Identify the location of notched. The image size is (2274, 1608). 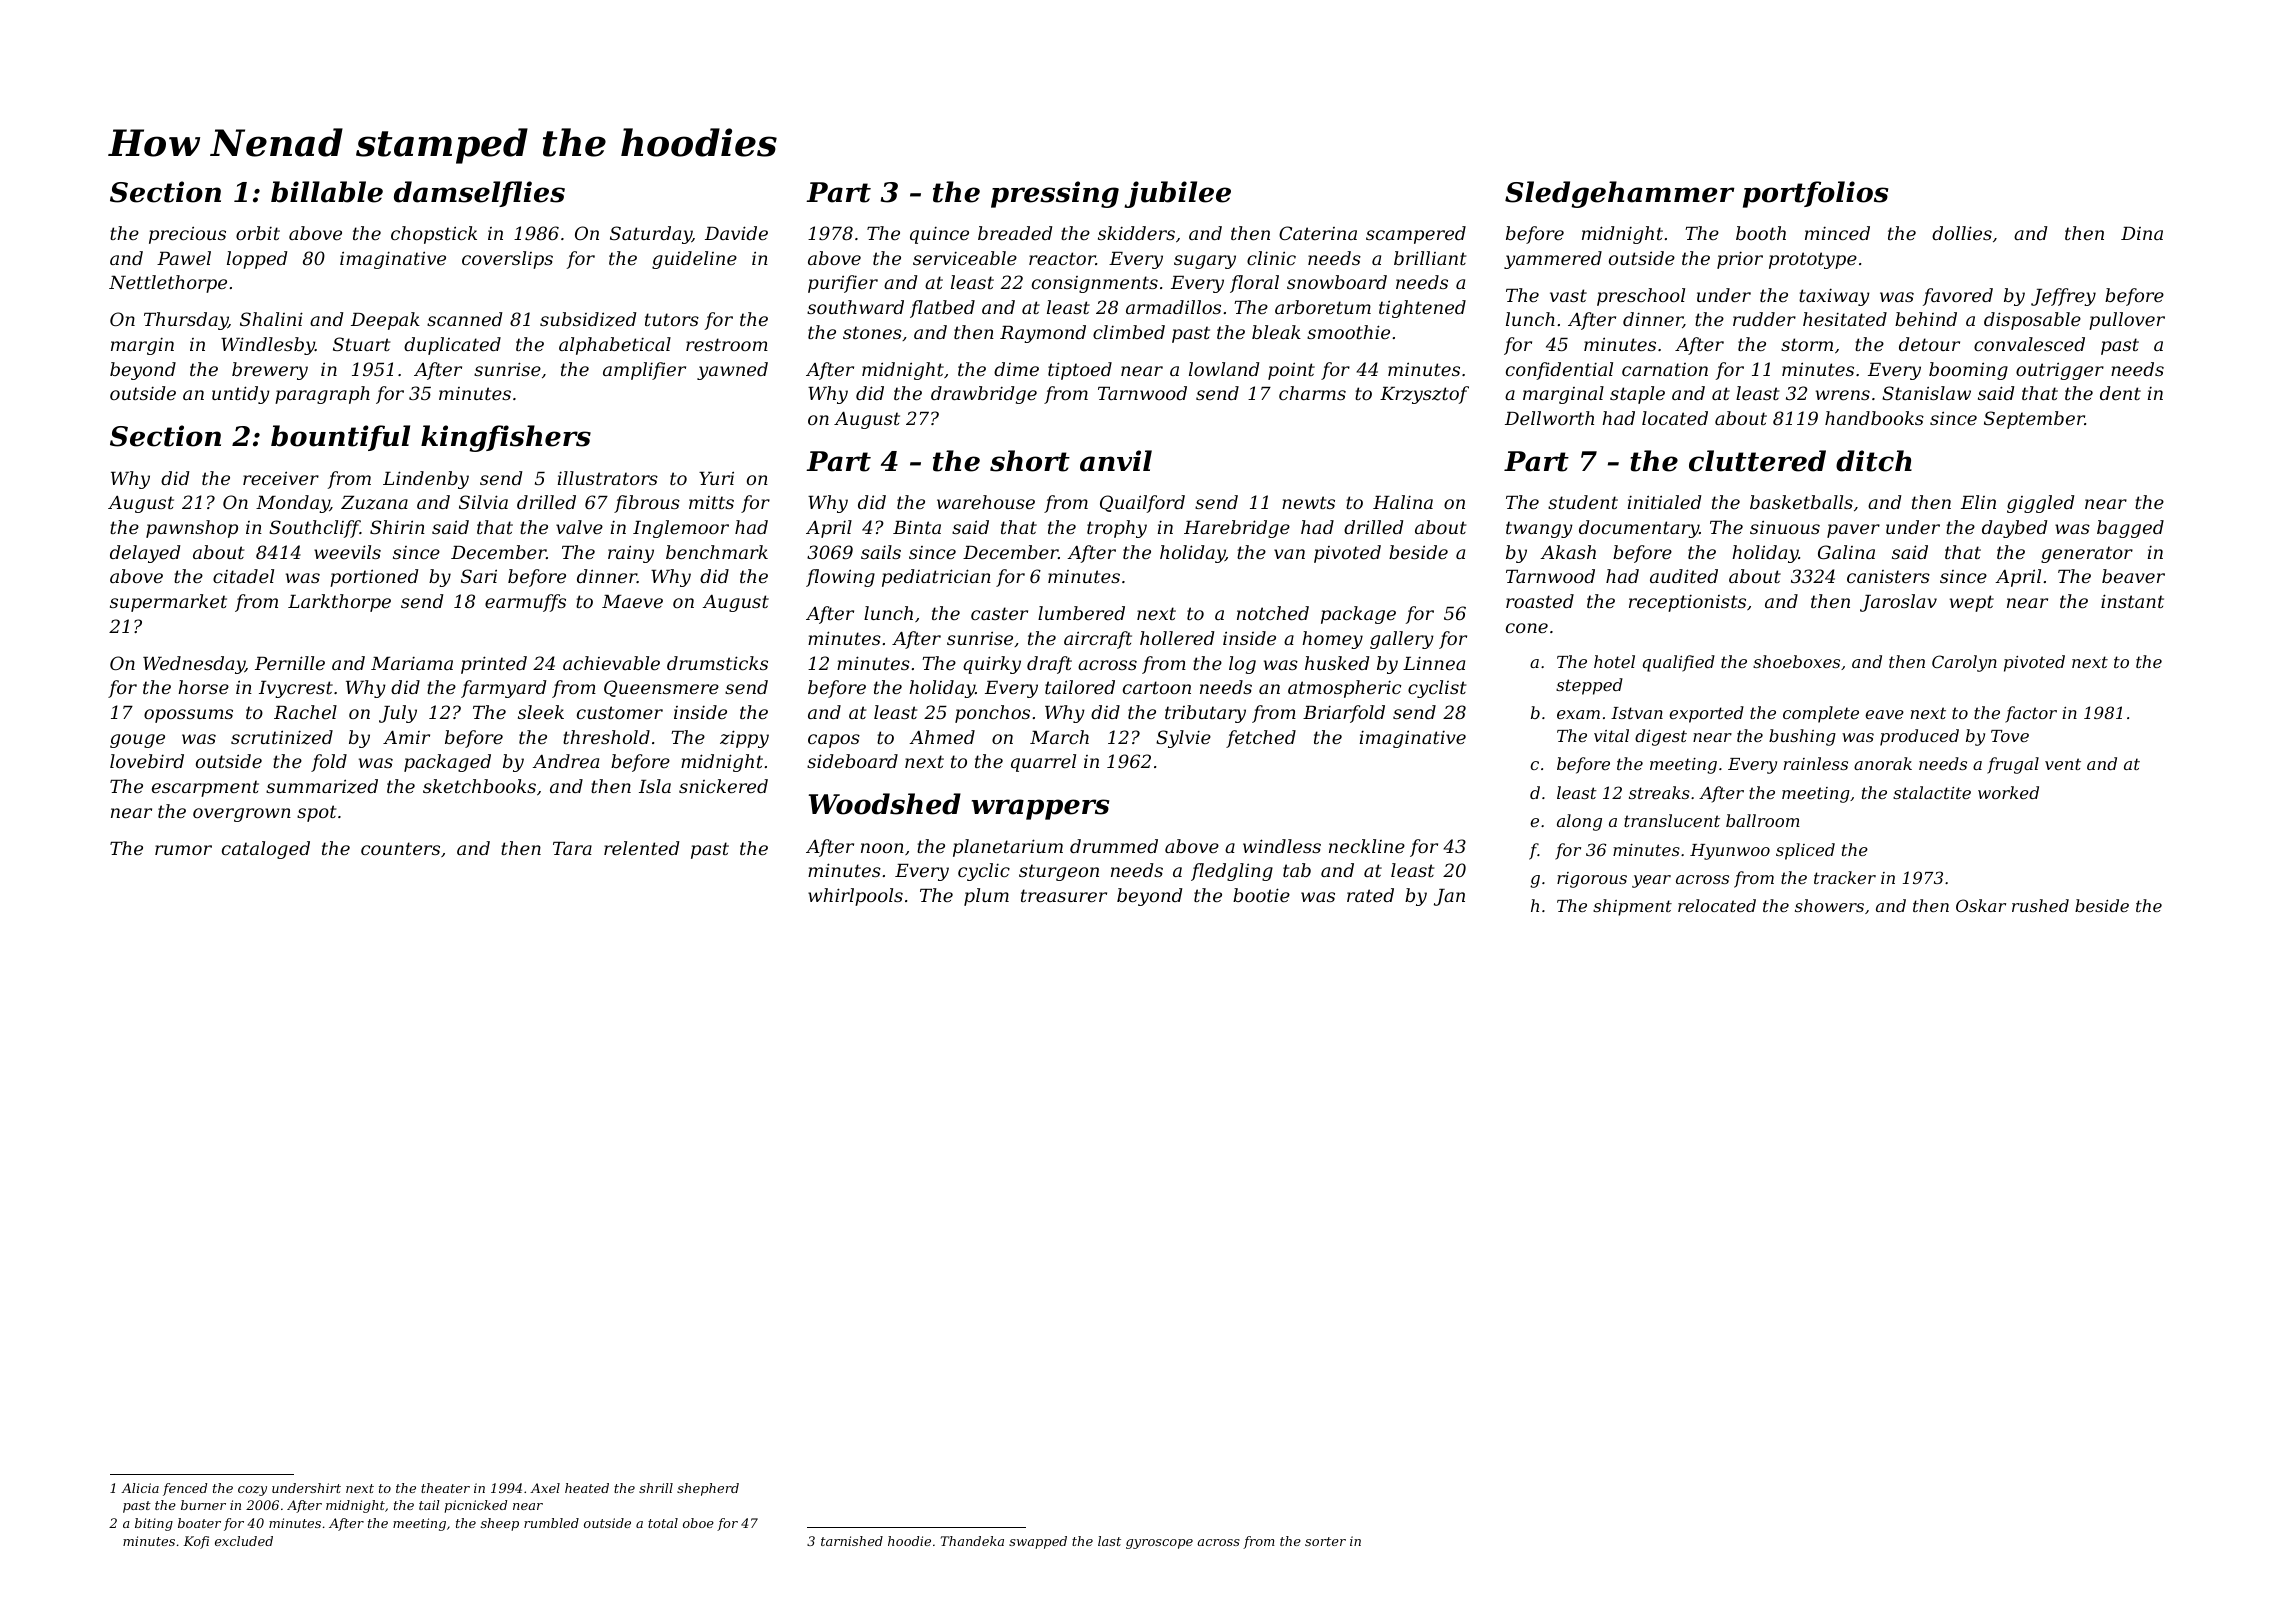
(1273, 613).
